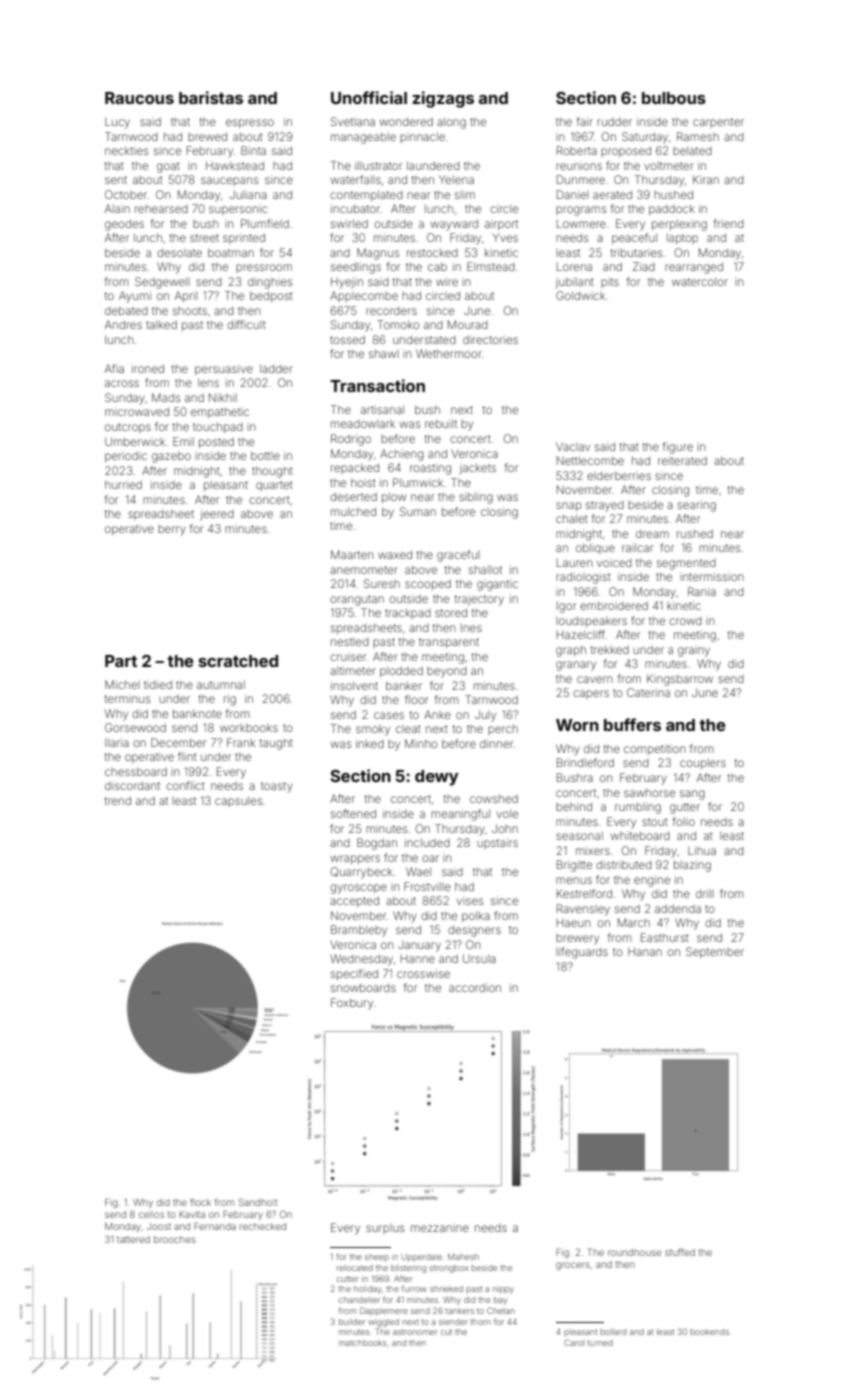 The width and height of the screenshot is (849, 1400). I want to click on espresso, so click(250, 123).
